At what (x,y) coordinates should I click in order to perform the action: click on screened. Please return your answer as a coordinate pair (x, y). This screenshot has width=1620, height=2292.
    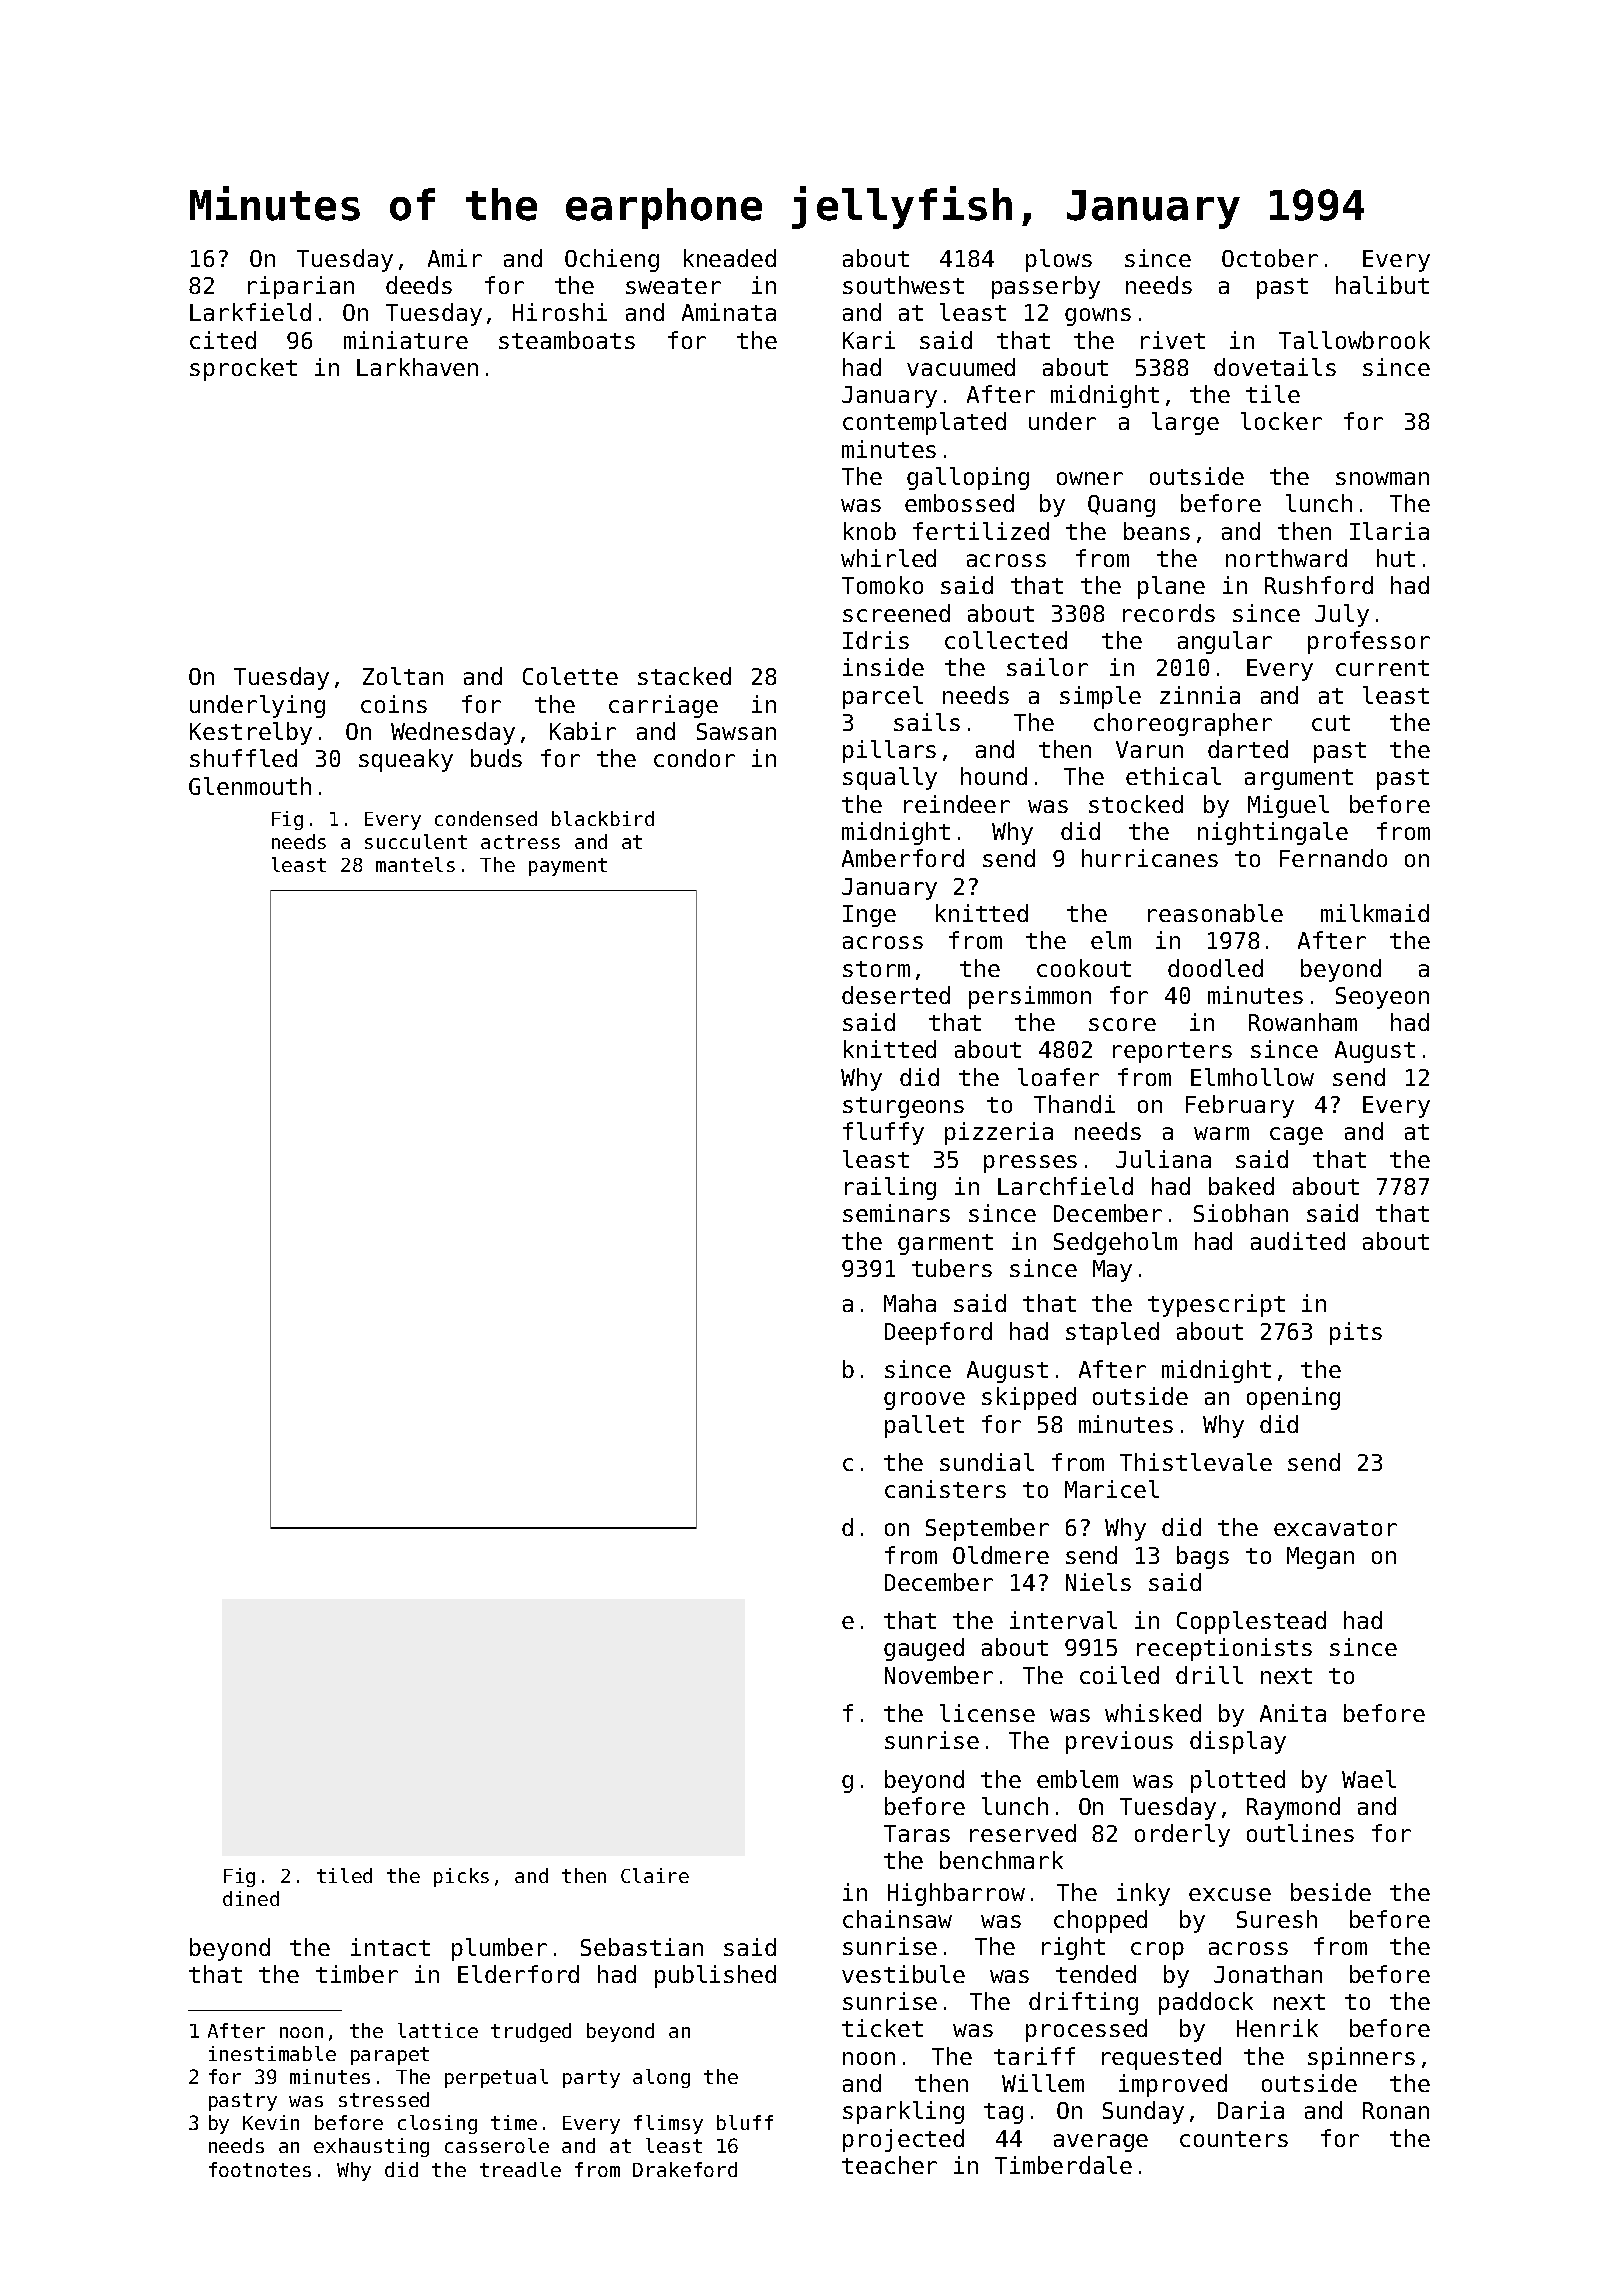
    Looking at the image, I should click on (896, 613).
